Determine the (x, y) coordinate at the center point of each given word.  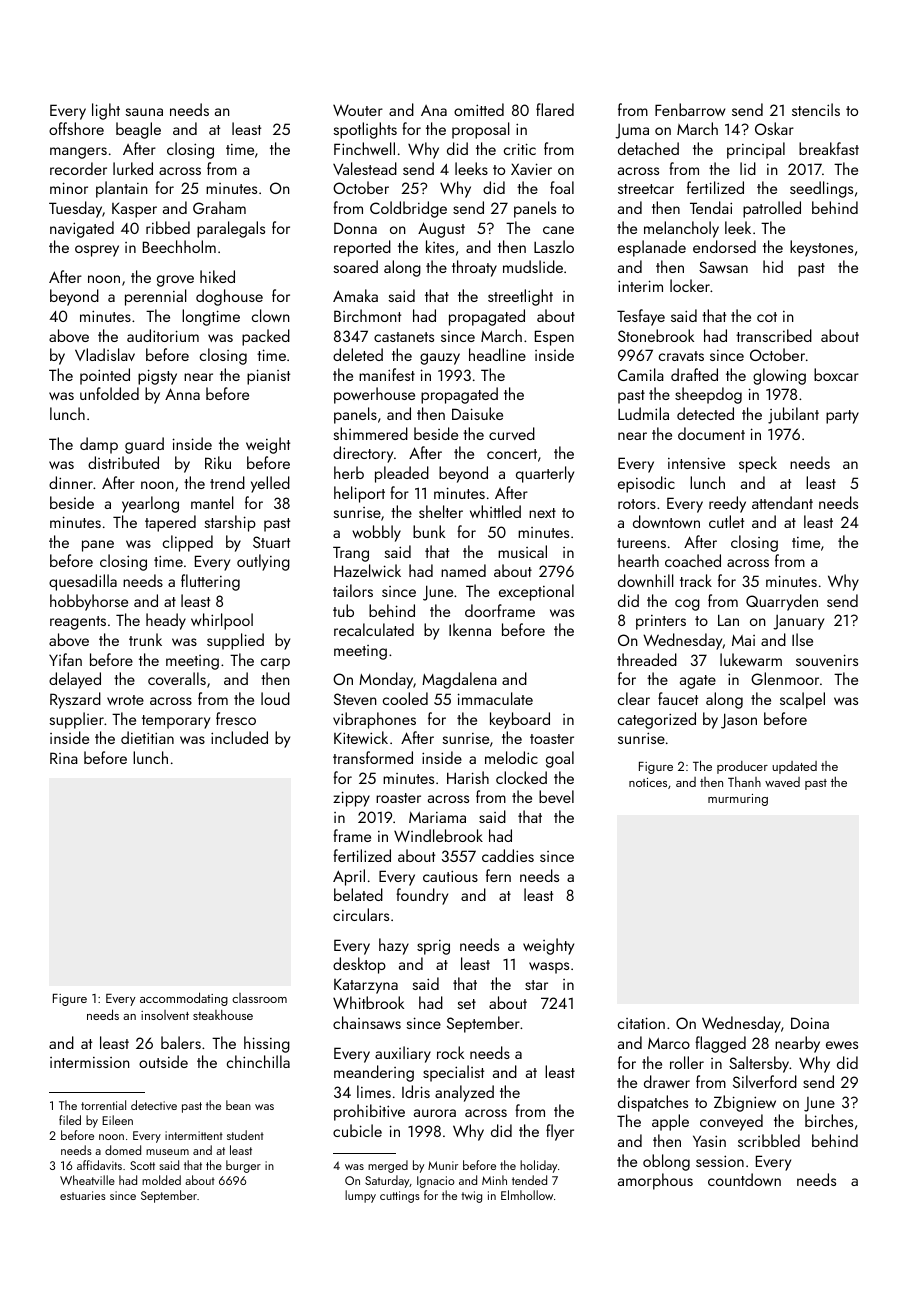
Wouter (358, 110)
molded (161, 1180)
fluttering (210, 582)
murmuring (738, 800)
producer (742, 767)
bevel (556, 796)
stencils (816, 109)
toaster (552, 739)
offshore (76, 128)
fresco (236, 718)
